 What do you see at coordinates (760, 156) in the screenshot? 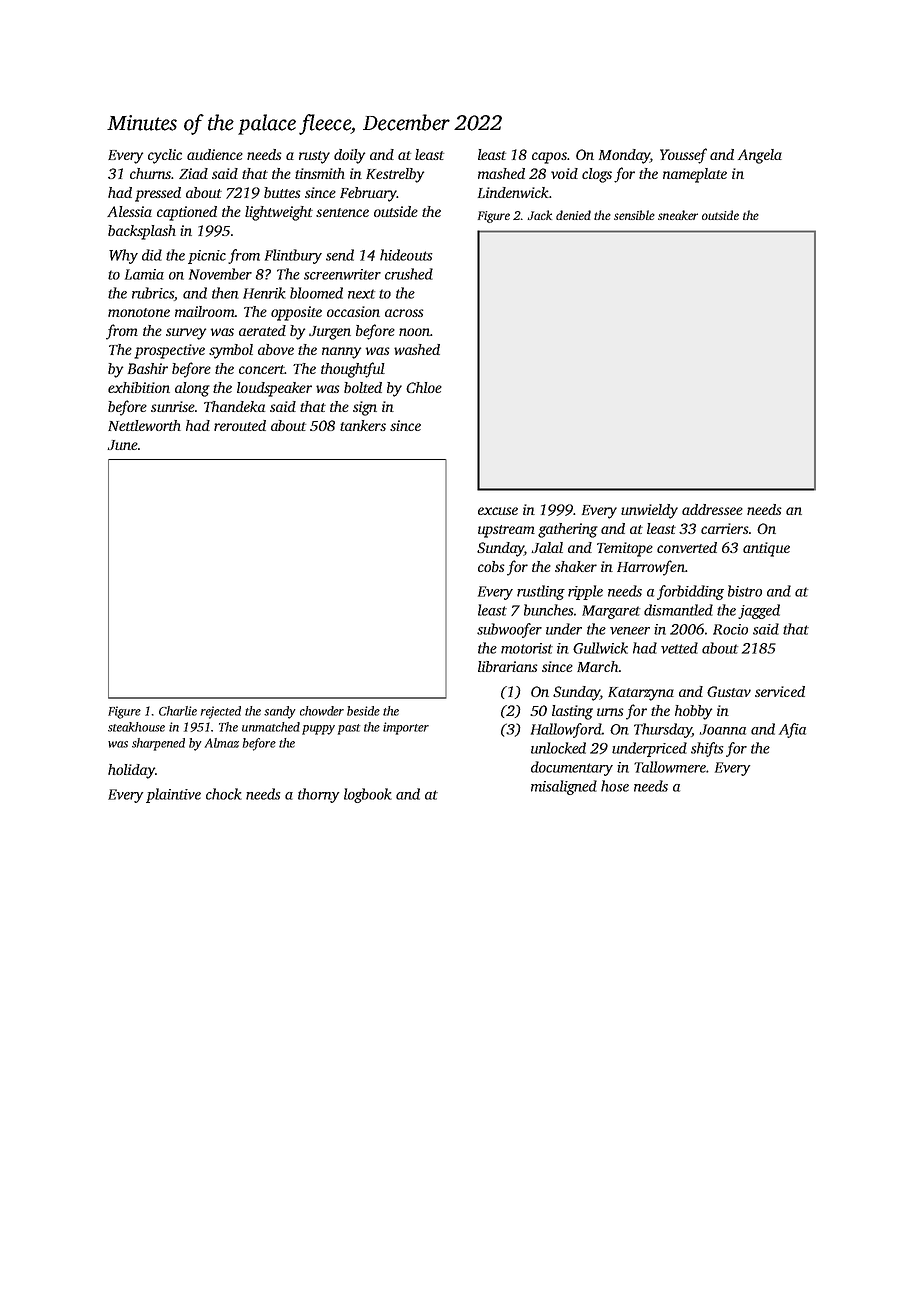
I see `Angela` at bounding box center [760, 156].
